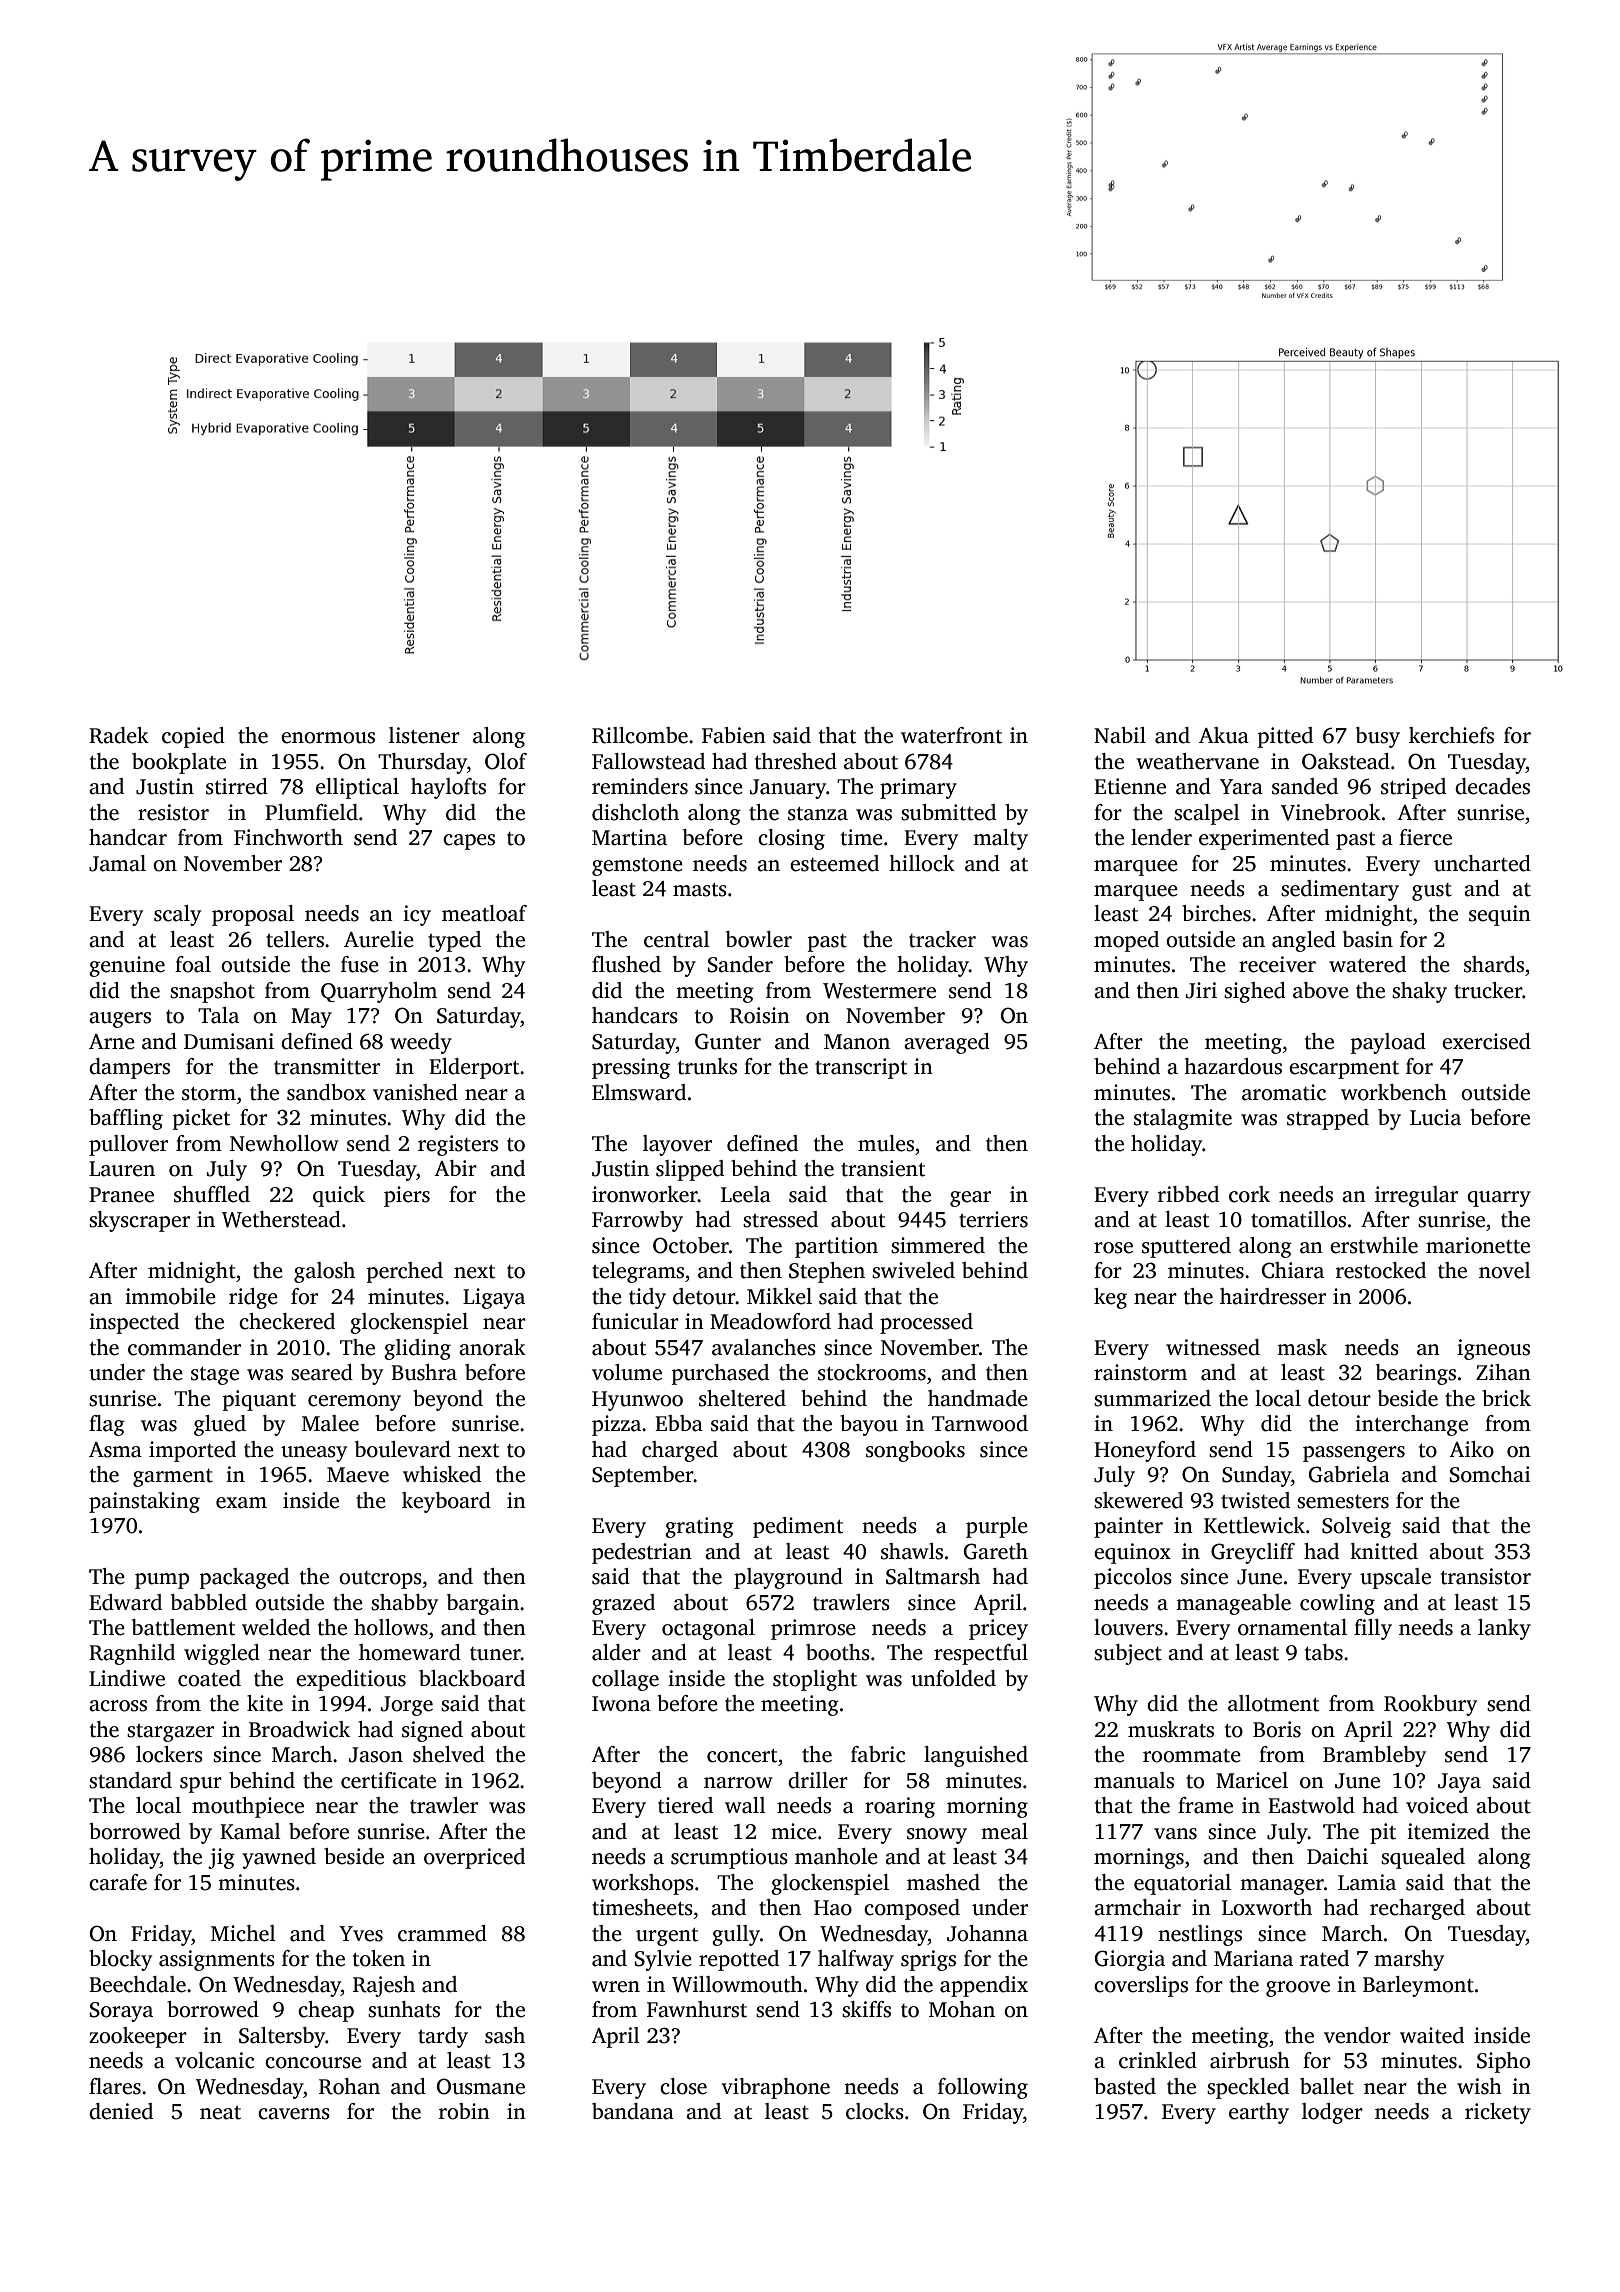  What do you see at coordinates (878, 1754) in the image?
I see `fabric` at bounding box center [878, 1754].
